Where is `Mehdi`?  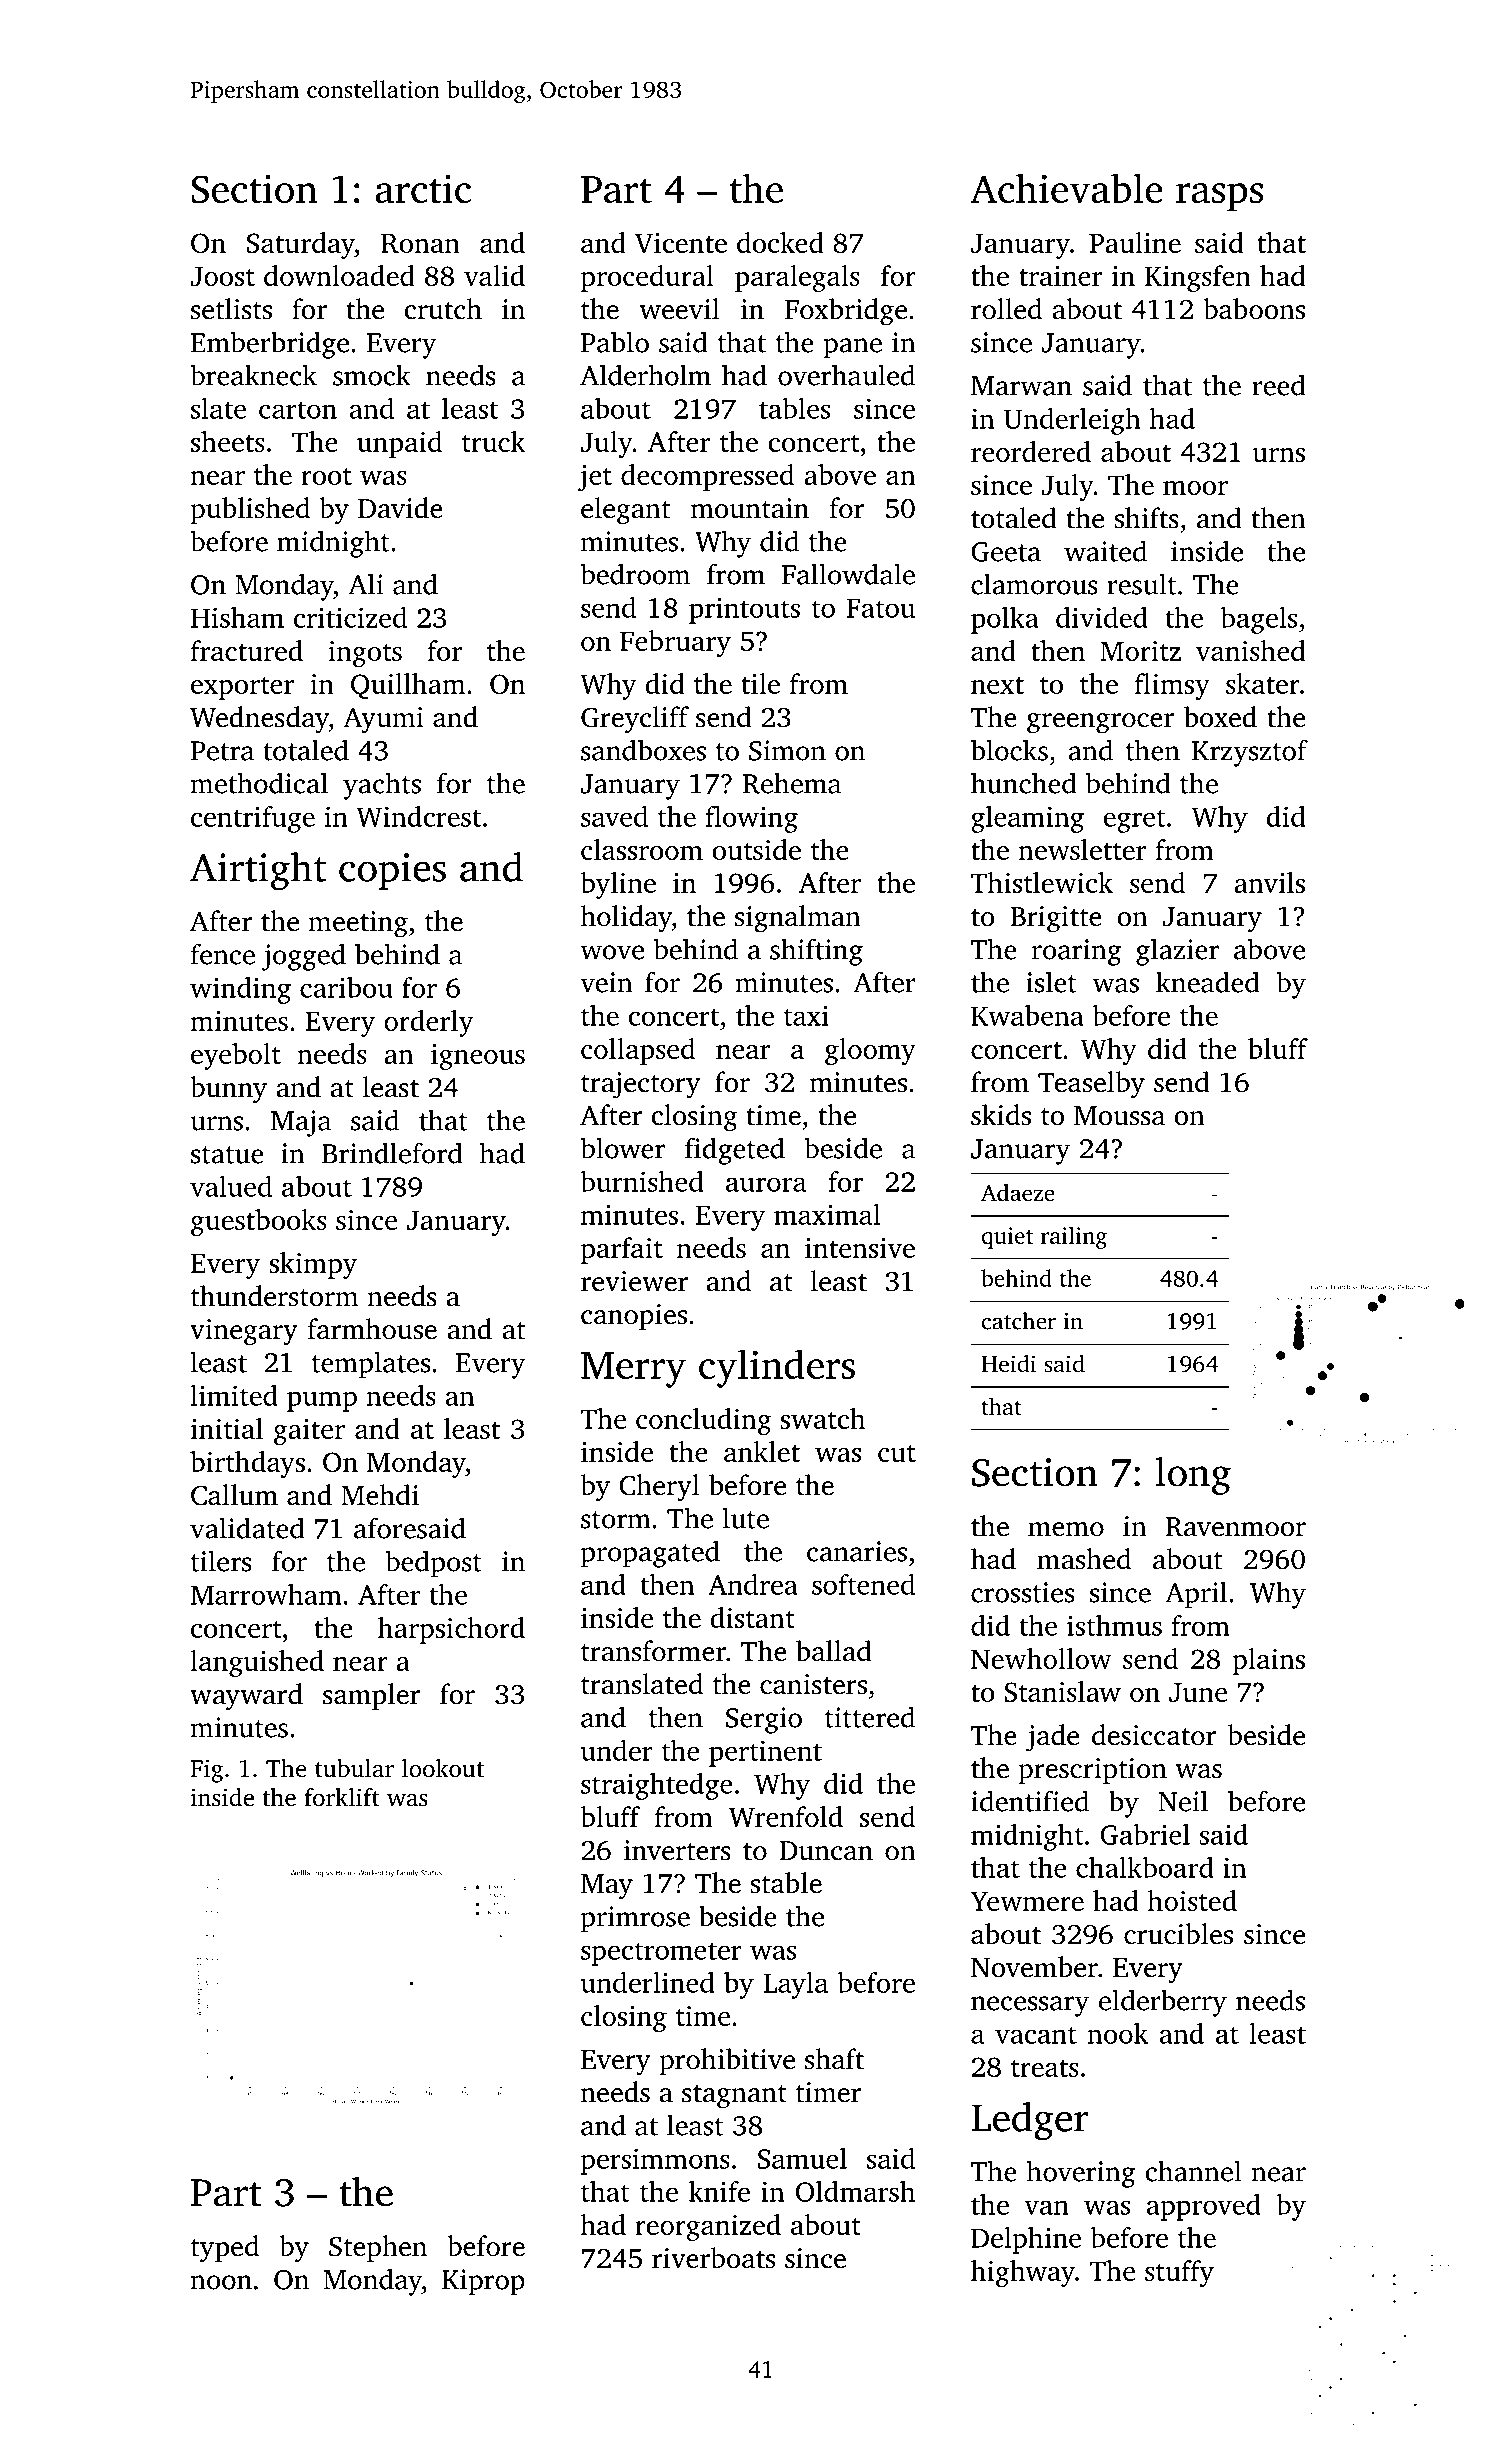
Mehdi is located at coordinates (380, 1495).
